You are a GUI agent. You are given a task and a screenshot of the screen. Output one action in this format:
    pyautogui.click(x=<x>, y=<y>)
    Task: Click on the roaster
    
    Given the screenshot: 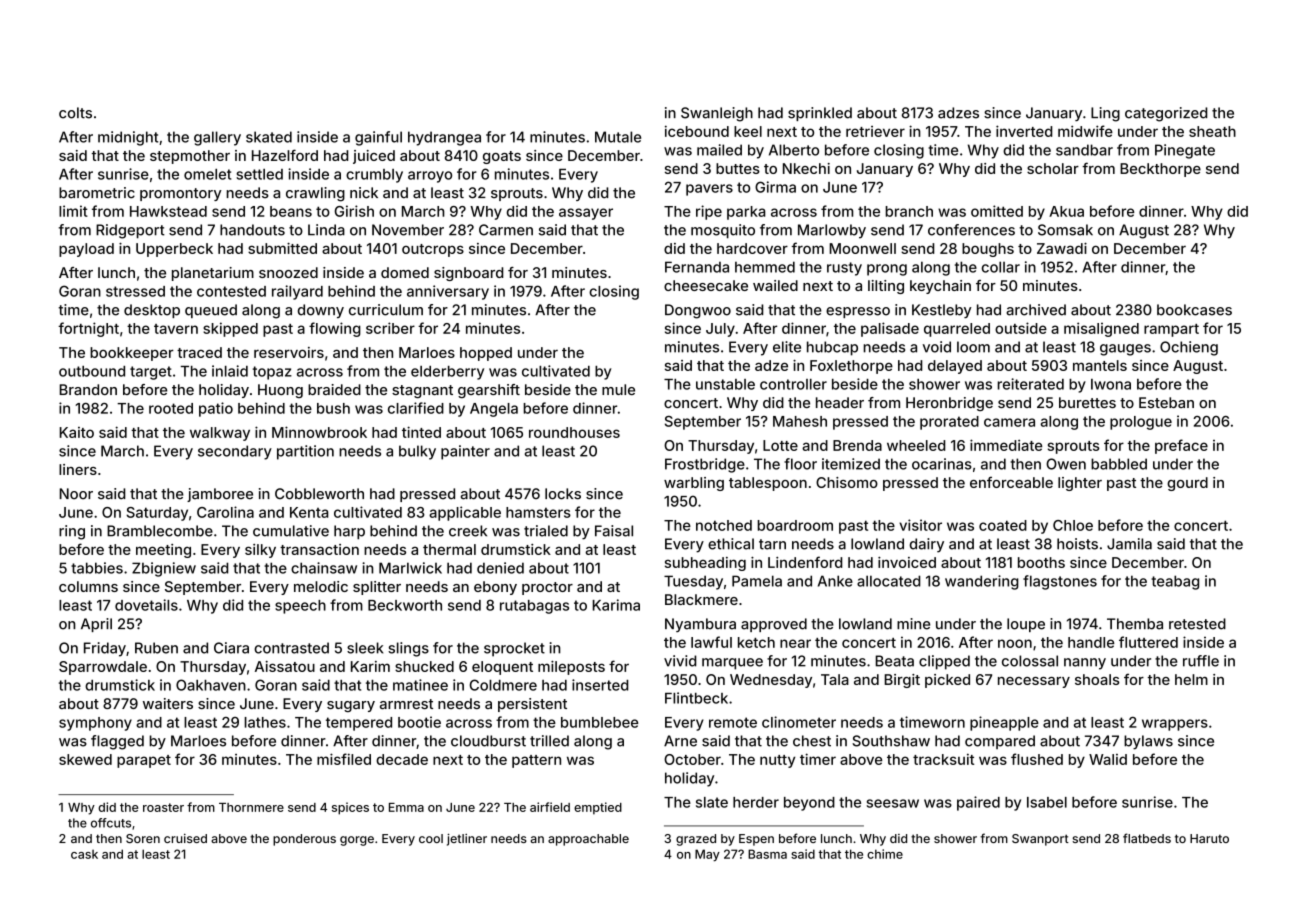 What is the action you would take?
    pyautogui.click(x=163, y=807)
